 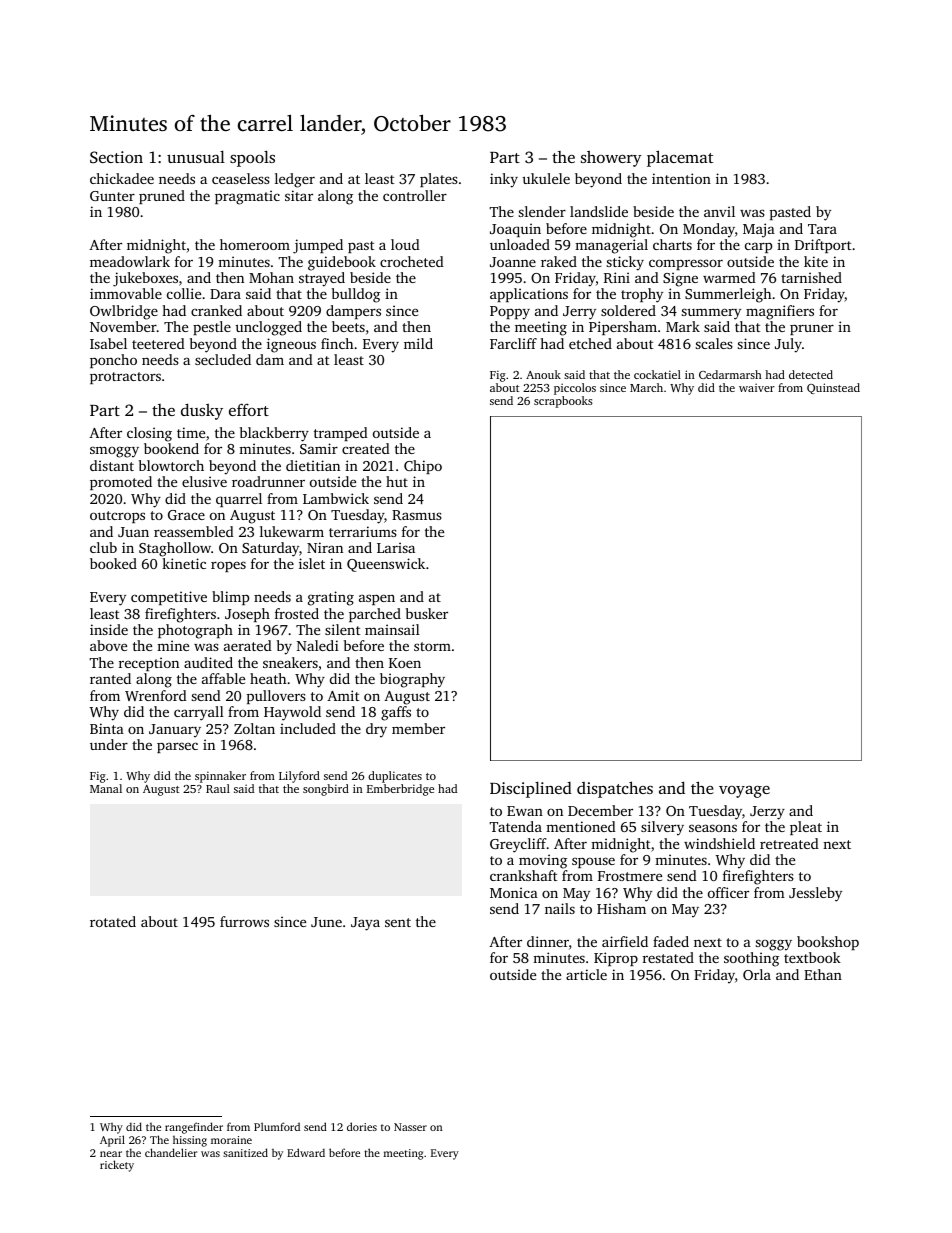 I want to click on crocheted, so click(x=412, y=261).
